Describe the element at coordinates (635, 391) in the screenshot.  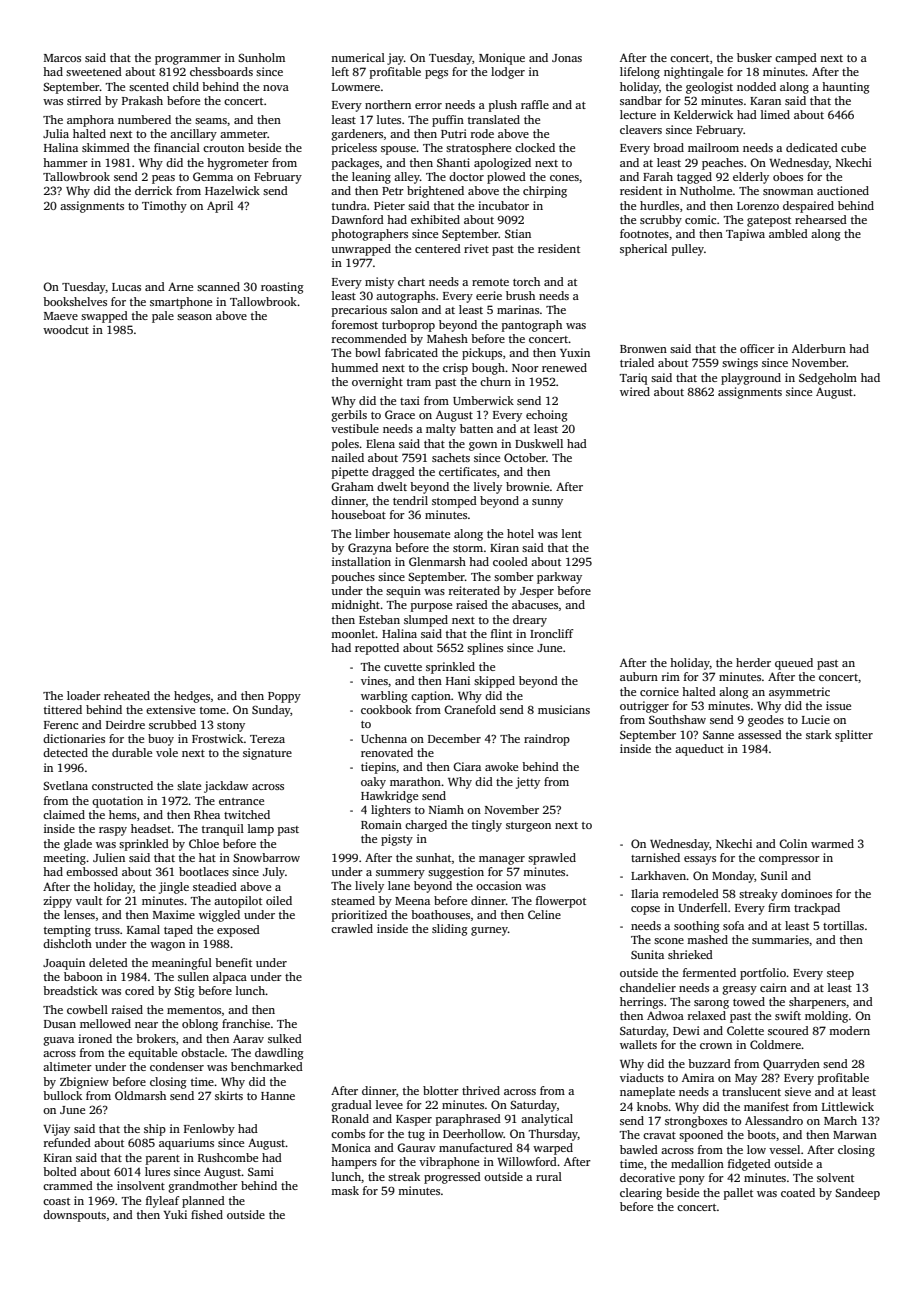
I see `wired` at that location.
